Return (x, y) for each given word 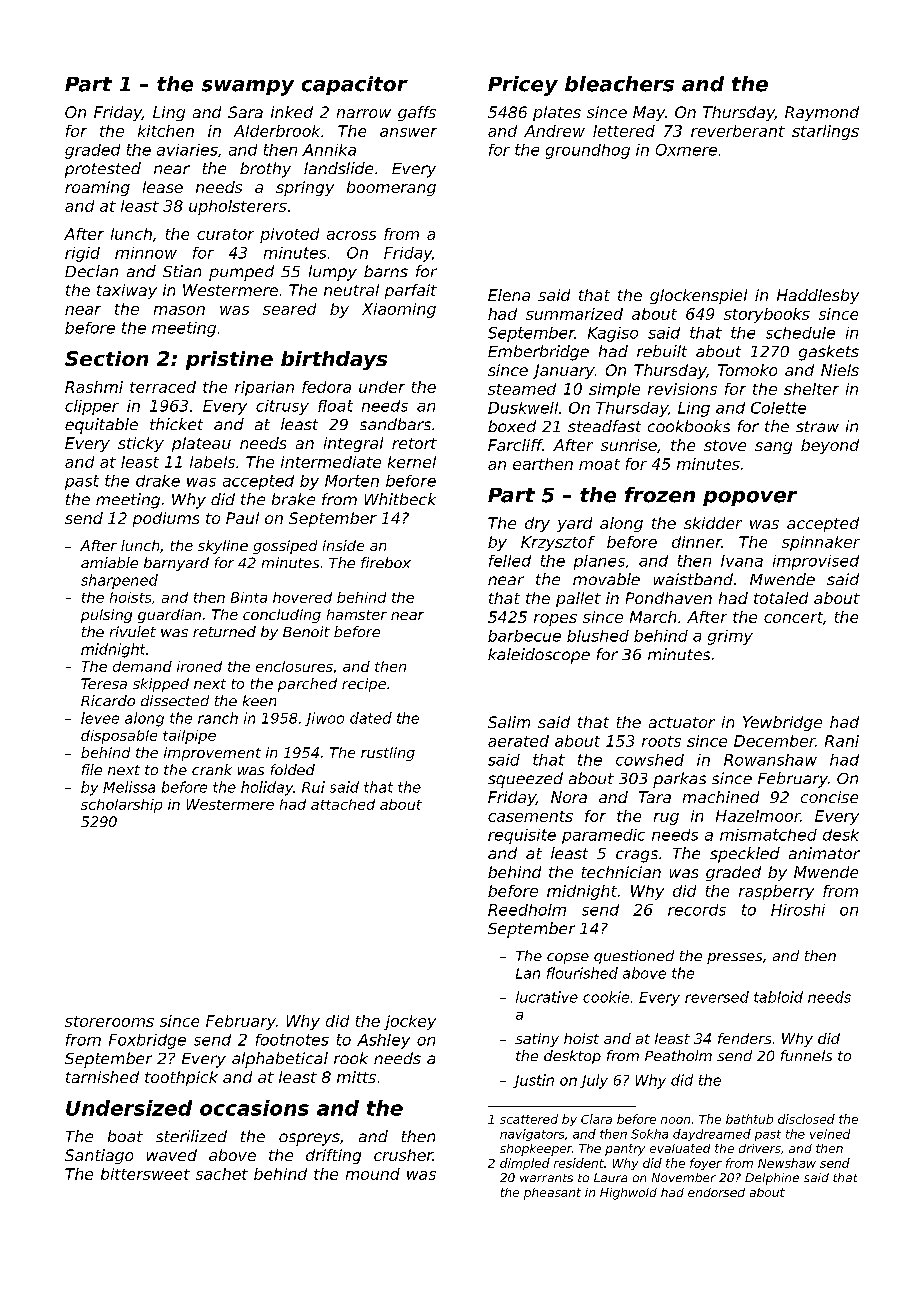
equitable (101, 426)
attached (343, 804)
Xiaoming (399, 310)
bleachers (619, 84)
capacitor (355, 85)
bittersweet (145, 1174)
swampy (248, 88)
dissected (175, 700)
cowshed (650, 760)
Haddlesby (818, 296)
